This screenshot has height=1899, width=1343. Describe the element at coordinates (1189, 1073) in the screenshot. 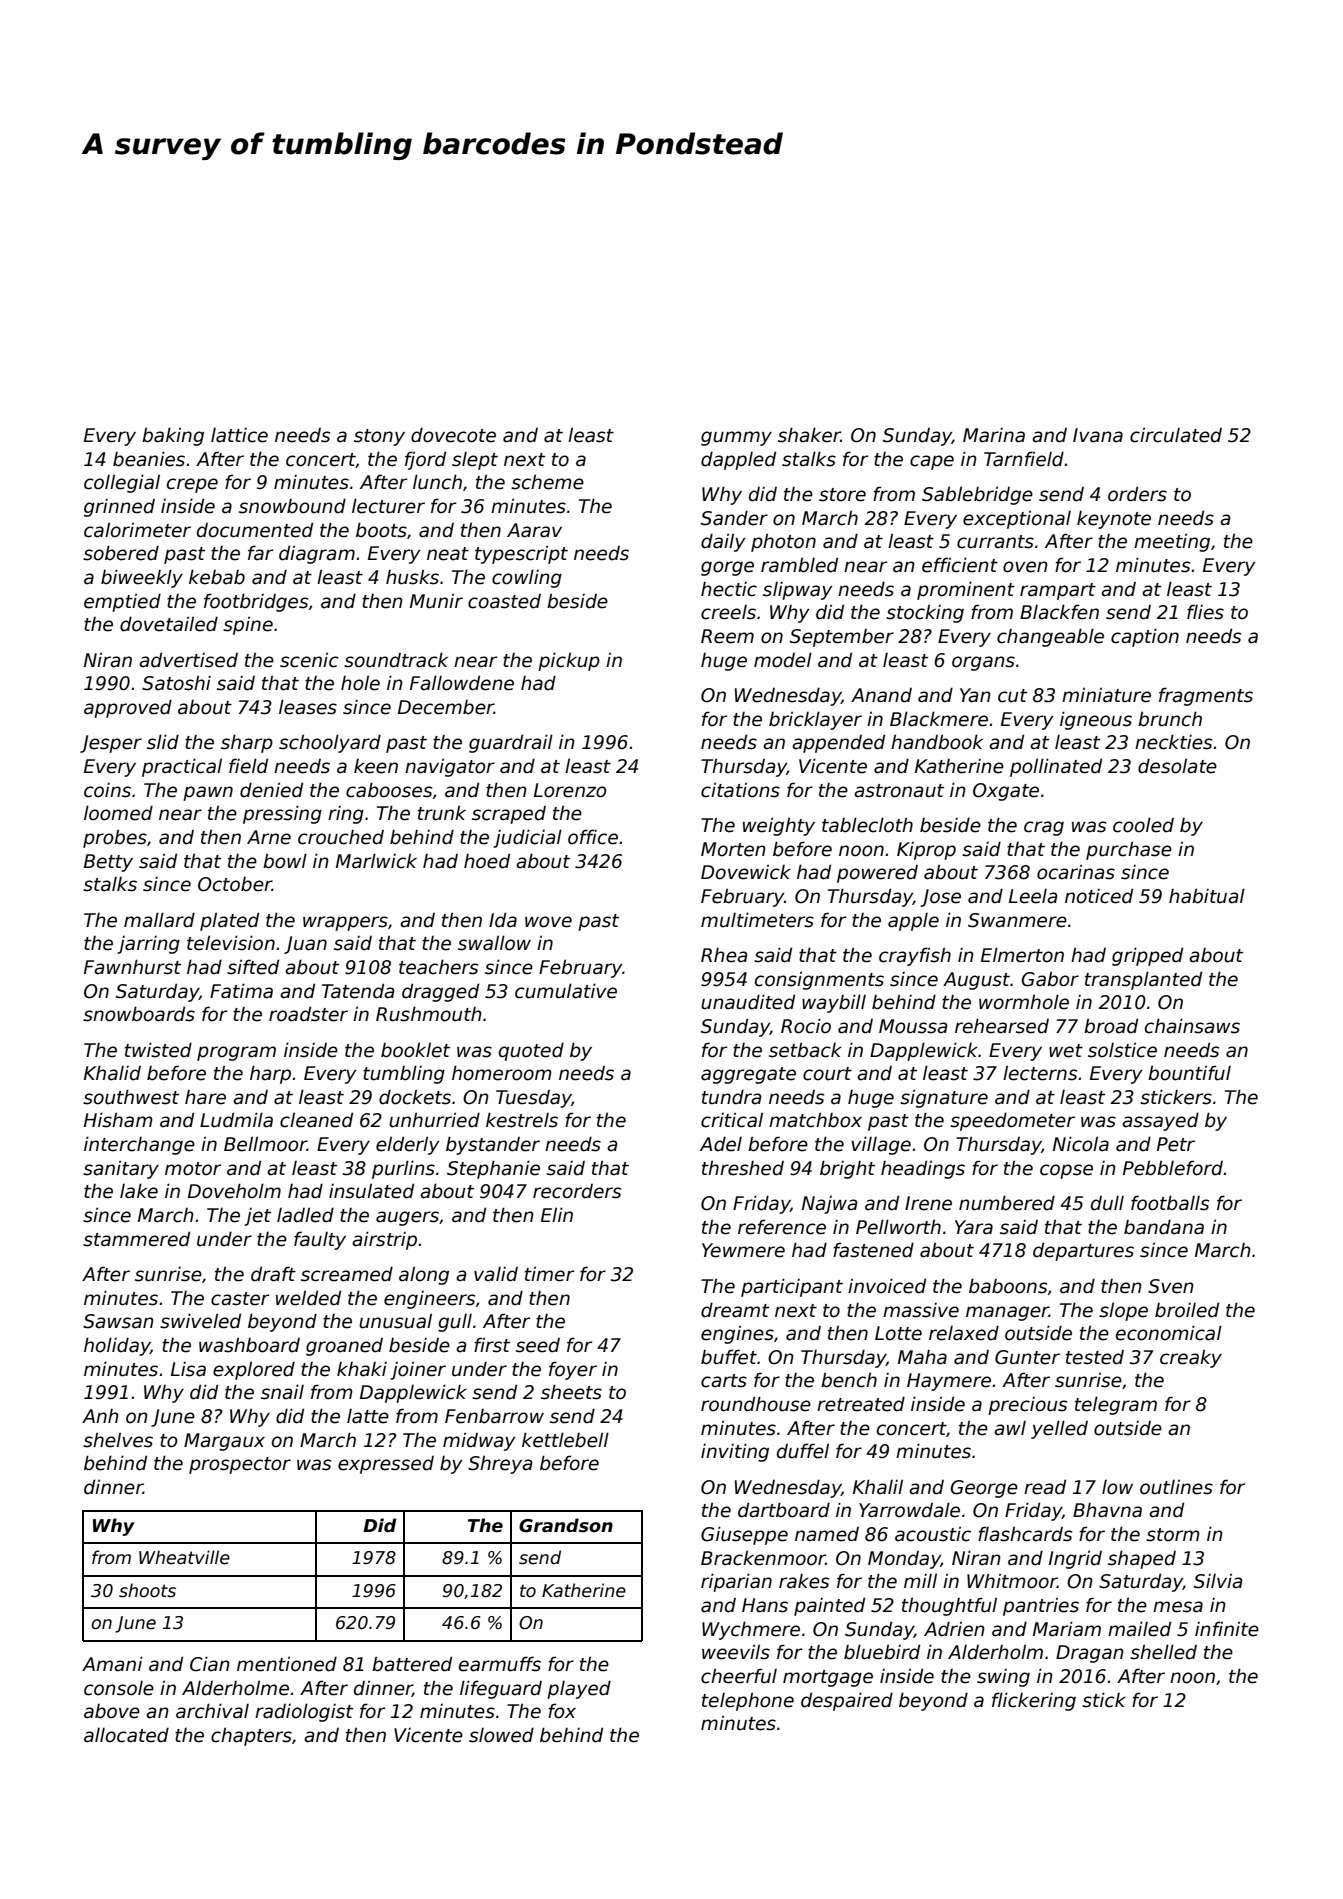

I see `bountiful` at that location.
